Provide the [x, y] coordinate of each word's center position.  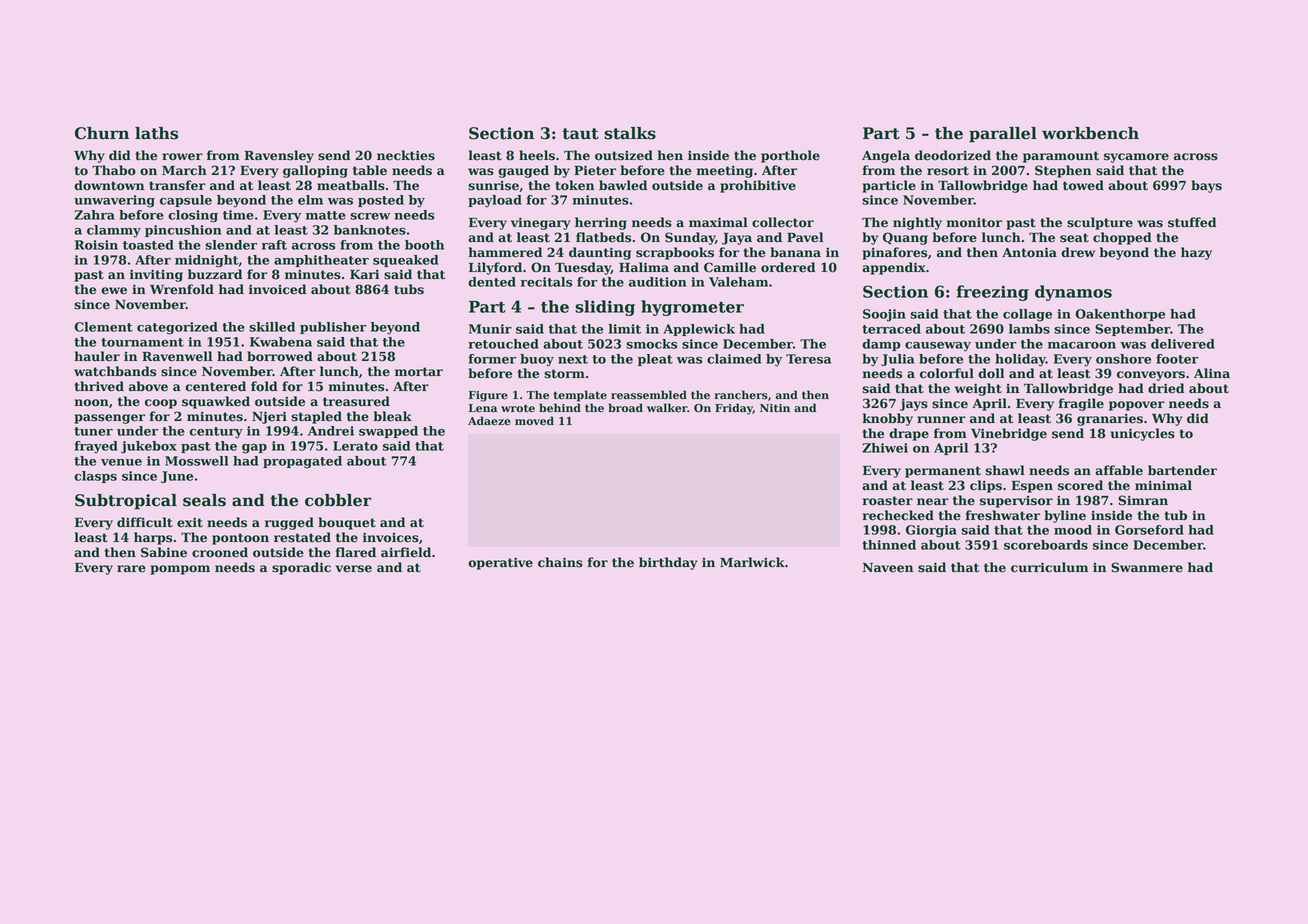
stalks [630, 133]
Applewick [699, 330]
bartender [1182, 470]
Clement [103, 327]
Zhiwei [885, 448]
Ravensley [279, 156]
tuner [93, 431]
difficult [145, 522]
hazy [1196, 253]
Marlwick [752, 562]
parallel [1003, 135]
